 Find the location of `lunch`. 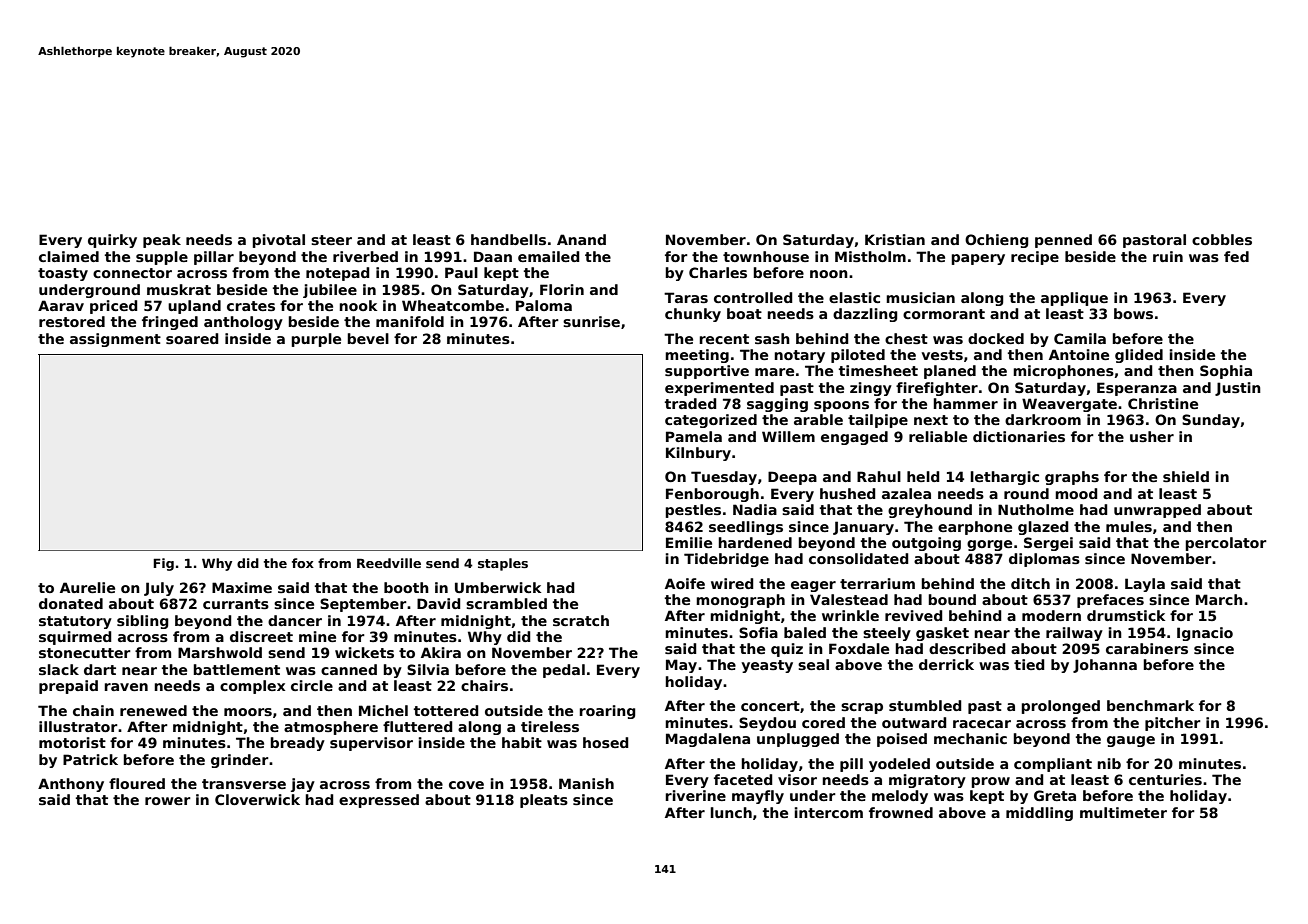

lunch is located at coordinates (731, 812).
